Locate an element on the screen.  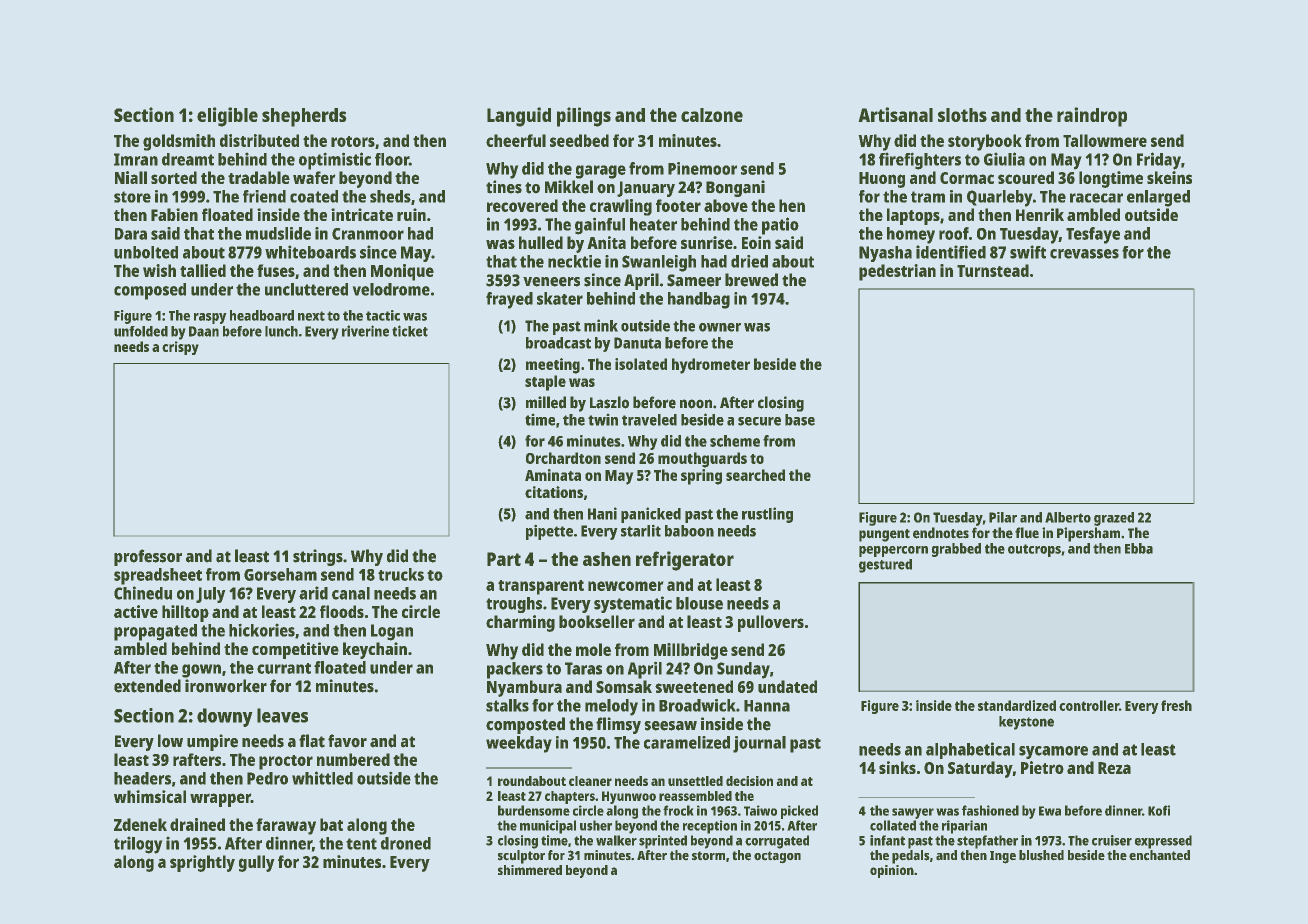
Hanna is located at coordinates (767, 706).
